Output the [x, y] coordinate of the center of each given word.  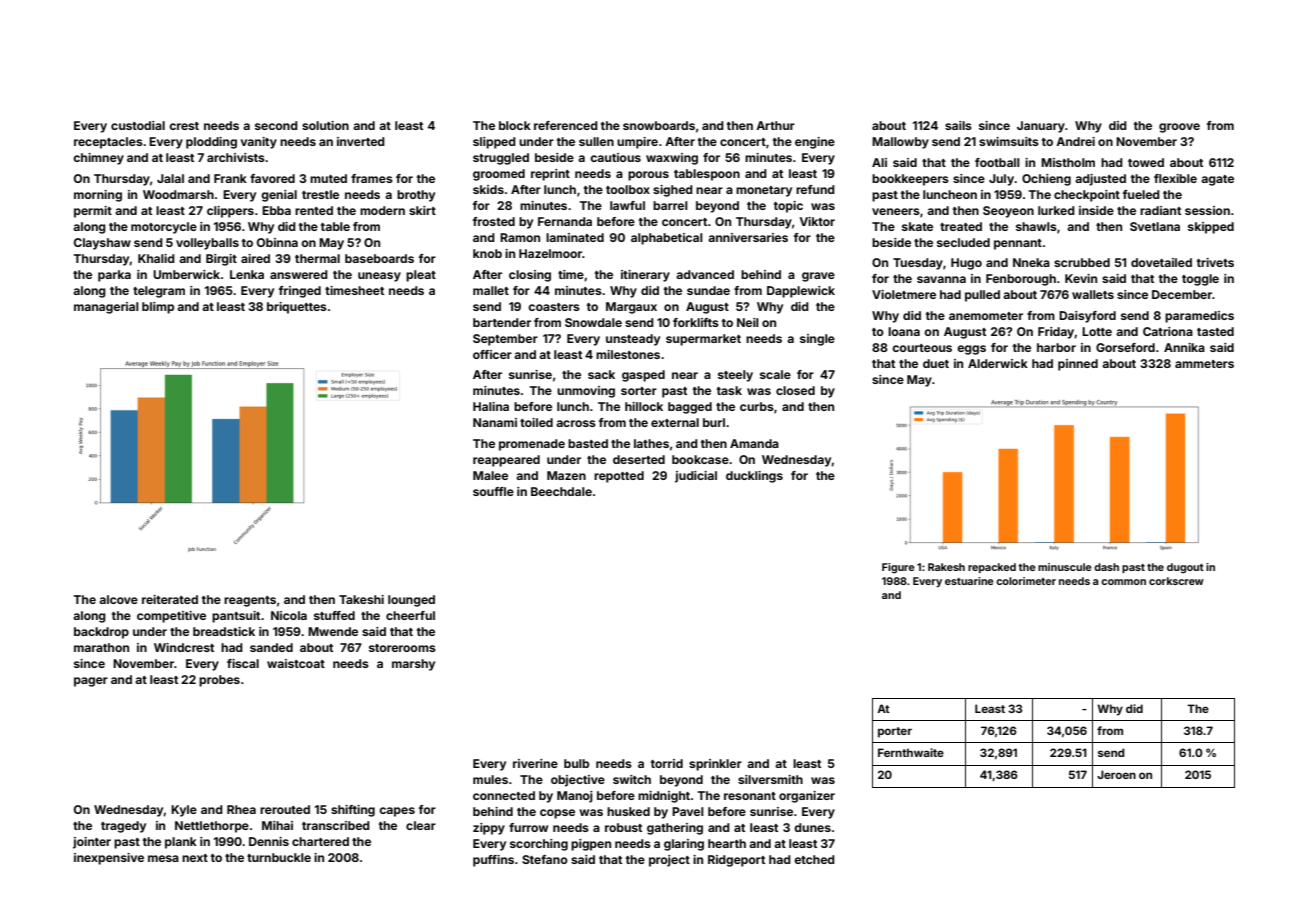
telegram [159, 292]
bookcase [700, 459]
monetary [764, 191]
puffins [493, 861]
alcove [118, 599]
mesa [163, 858]
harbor [1056, 347]
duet [936, 363]
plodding [211, 143]
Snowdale [593, 322]
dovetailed [1161, 262]
